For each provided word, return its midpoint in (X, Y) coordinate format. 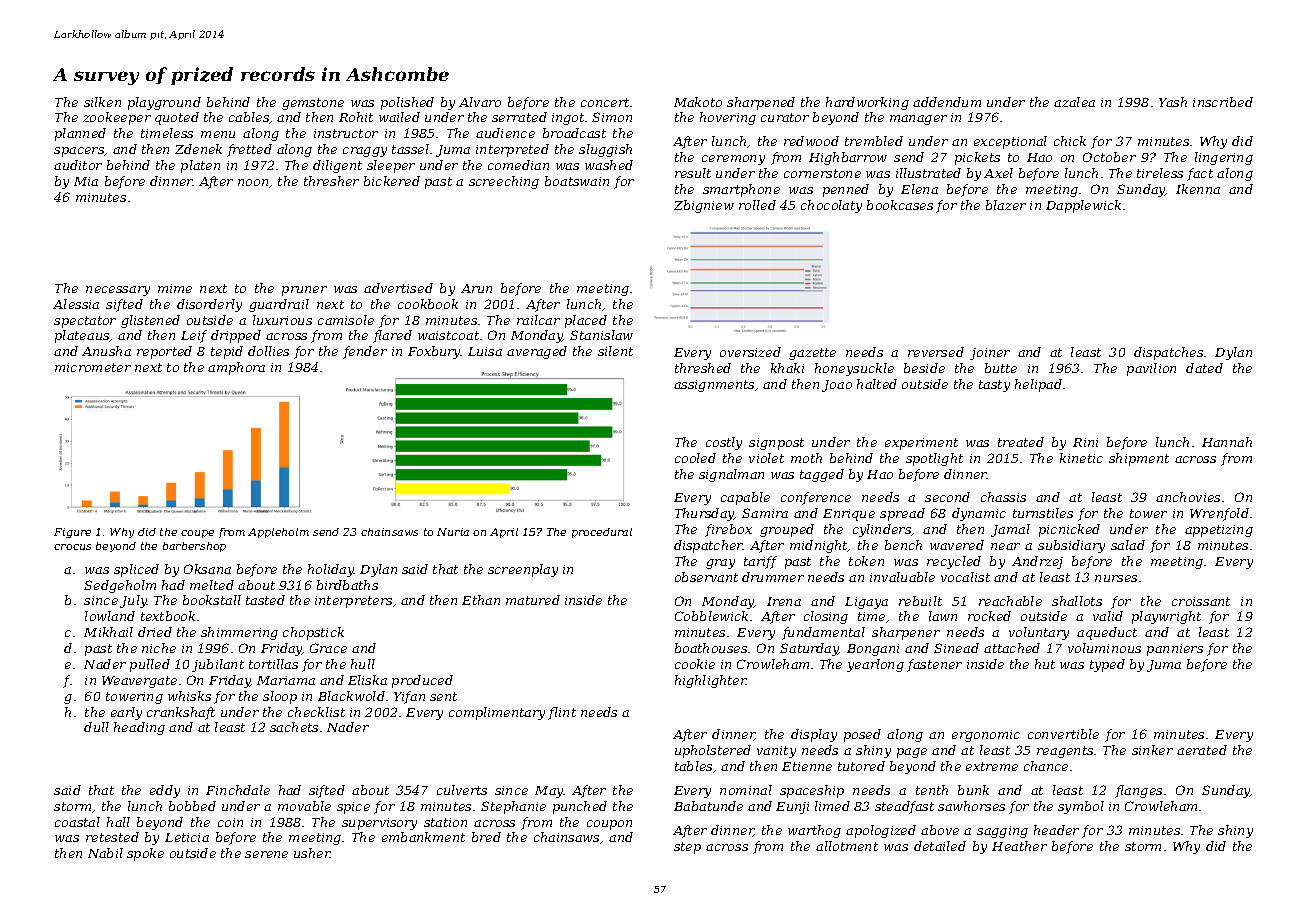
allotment (847, 846)
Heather (1019, 846)
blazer (1006, 205)
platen (200, 166)
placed (586, 321)
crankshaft (181, 713)
